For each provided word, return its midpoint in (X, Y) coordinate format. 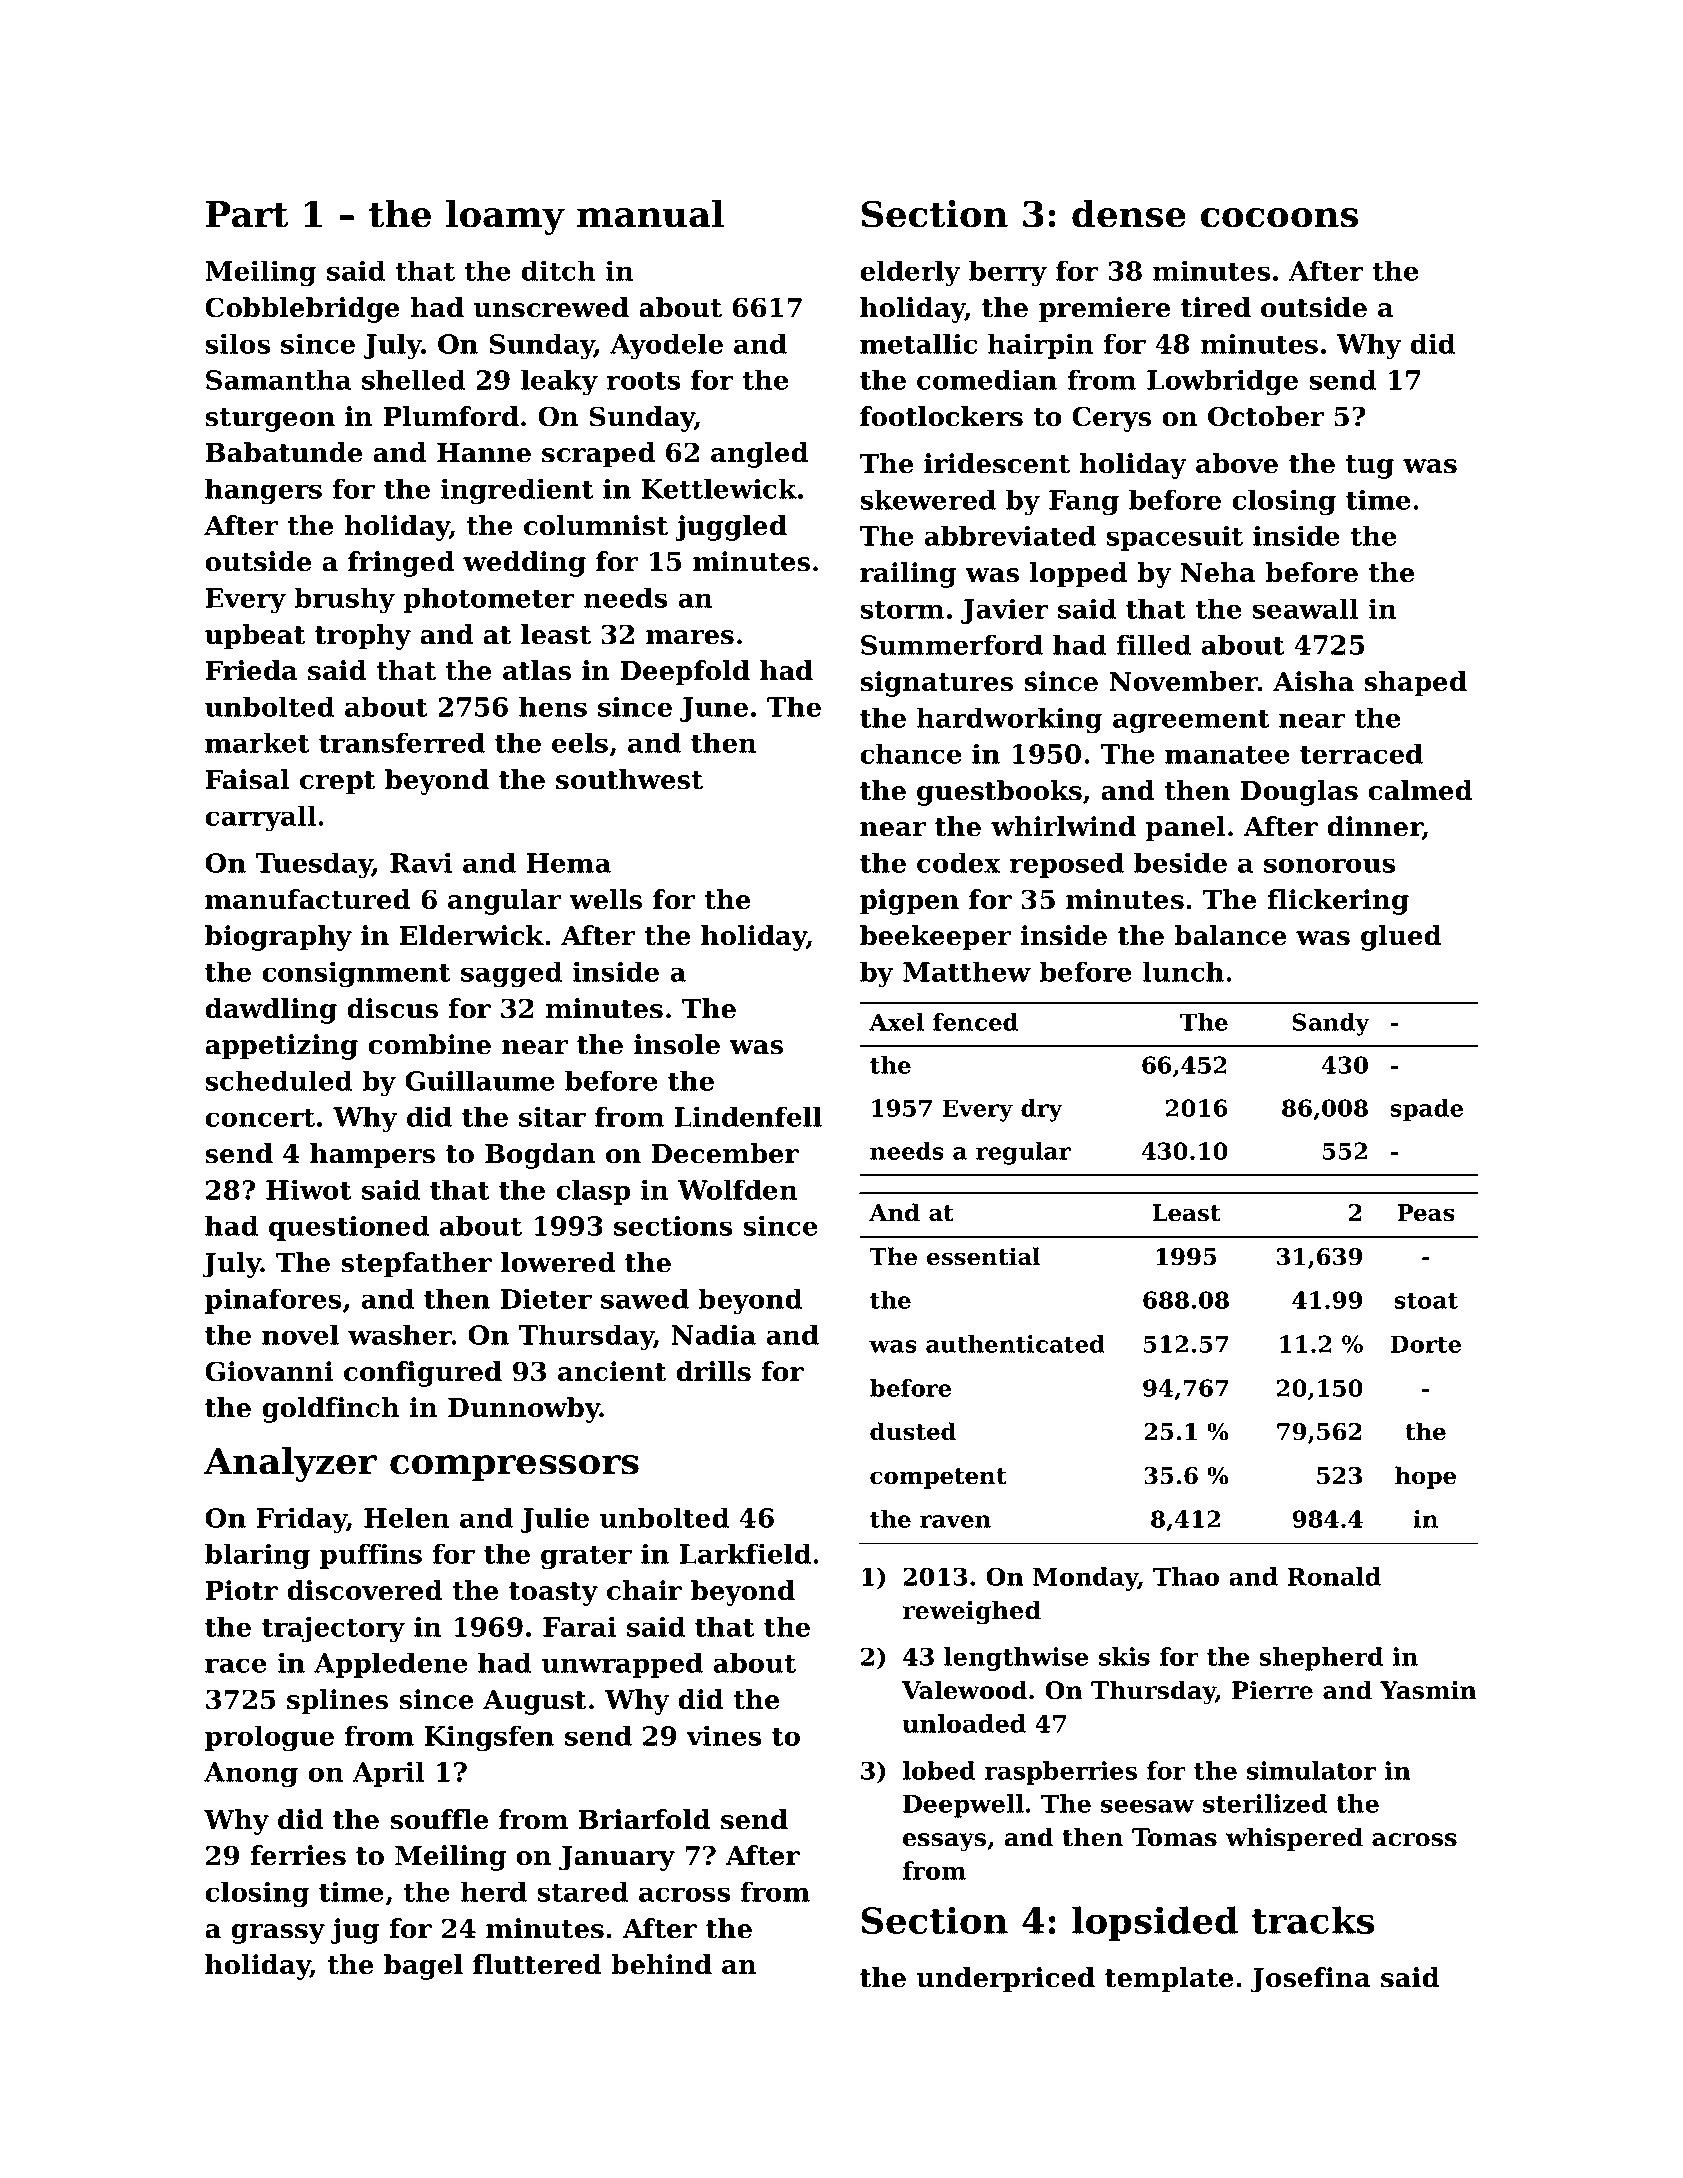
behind (661, 1964)
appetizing (281, 1047)
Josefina (1310, 1980)
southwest (629, 779)
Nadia (713, 1334)
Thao (1186, 1576)
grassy (278, 1934)
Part (247, 214)
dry (1042, 1110)
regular (1023, 1153)
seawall (1305, 608)
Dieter (546, 1298)
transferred (402, 742)
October (1266, 416)
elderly (910, 273)
